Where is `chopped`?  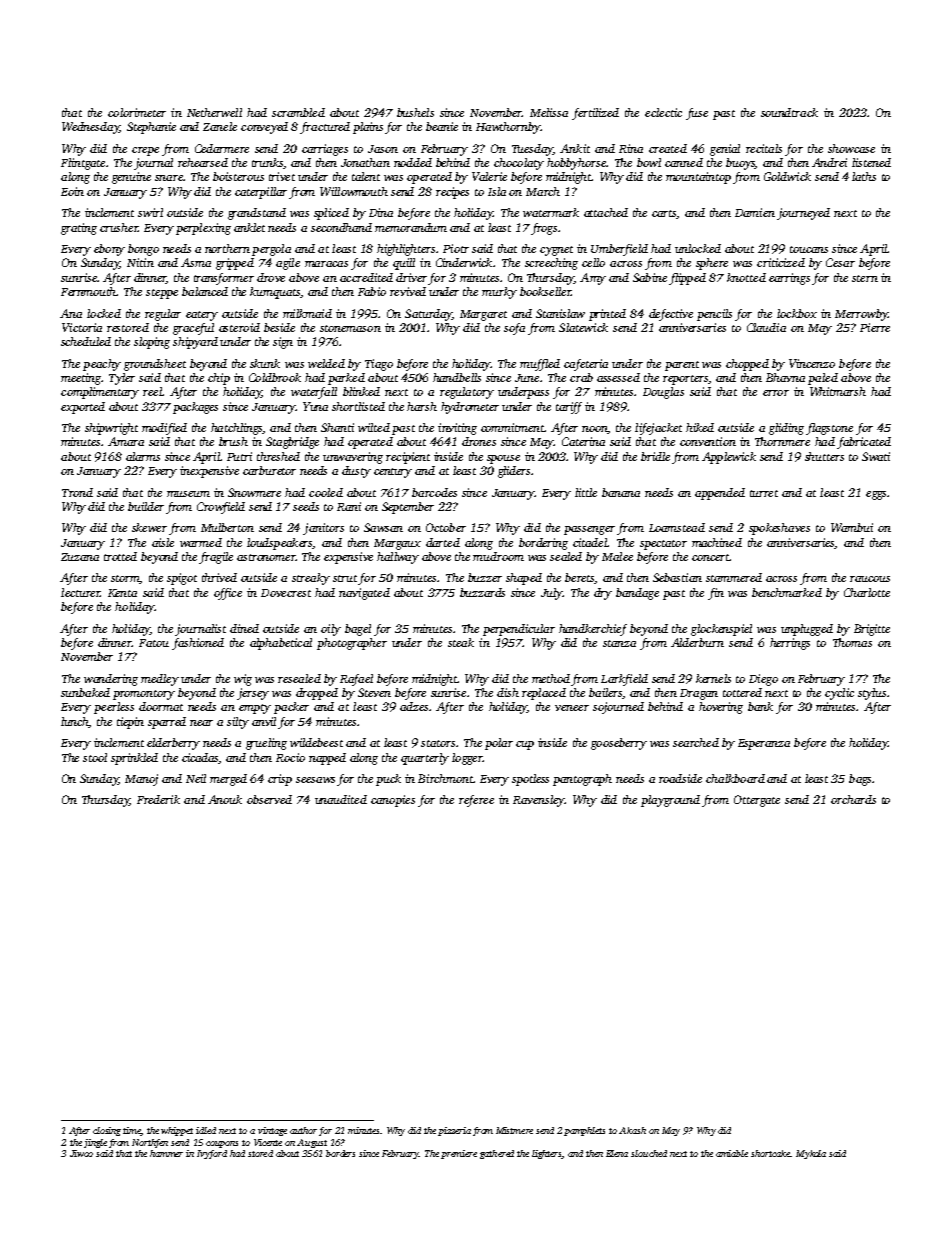 chopped is located at coordinates (747, 365).
